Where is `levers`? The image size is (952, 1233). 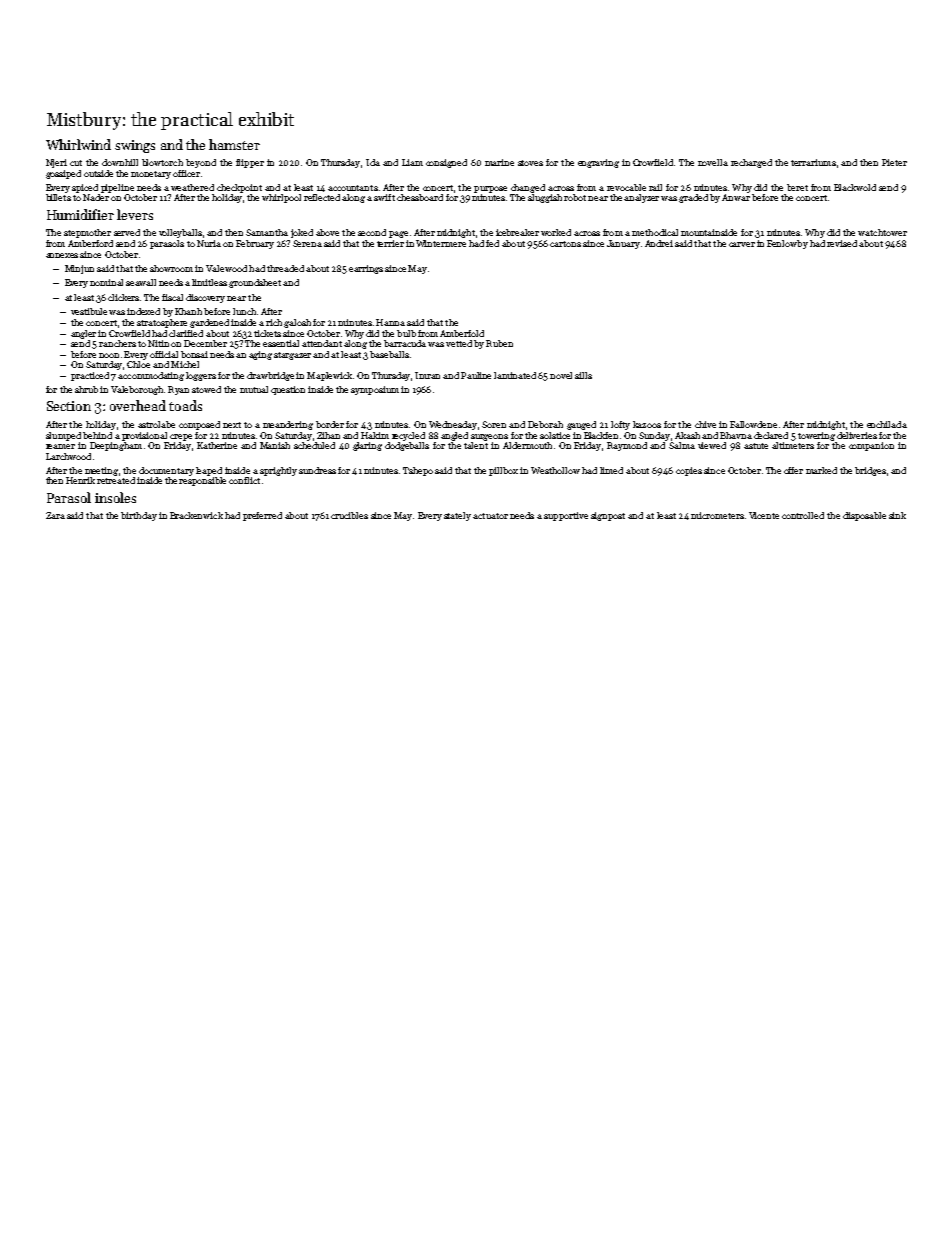 levers is located at coordinates (135, 214).
